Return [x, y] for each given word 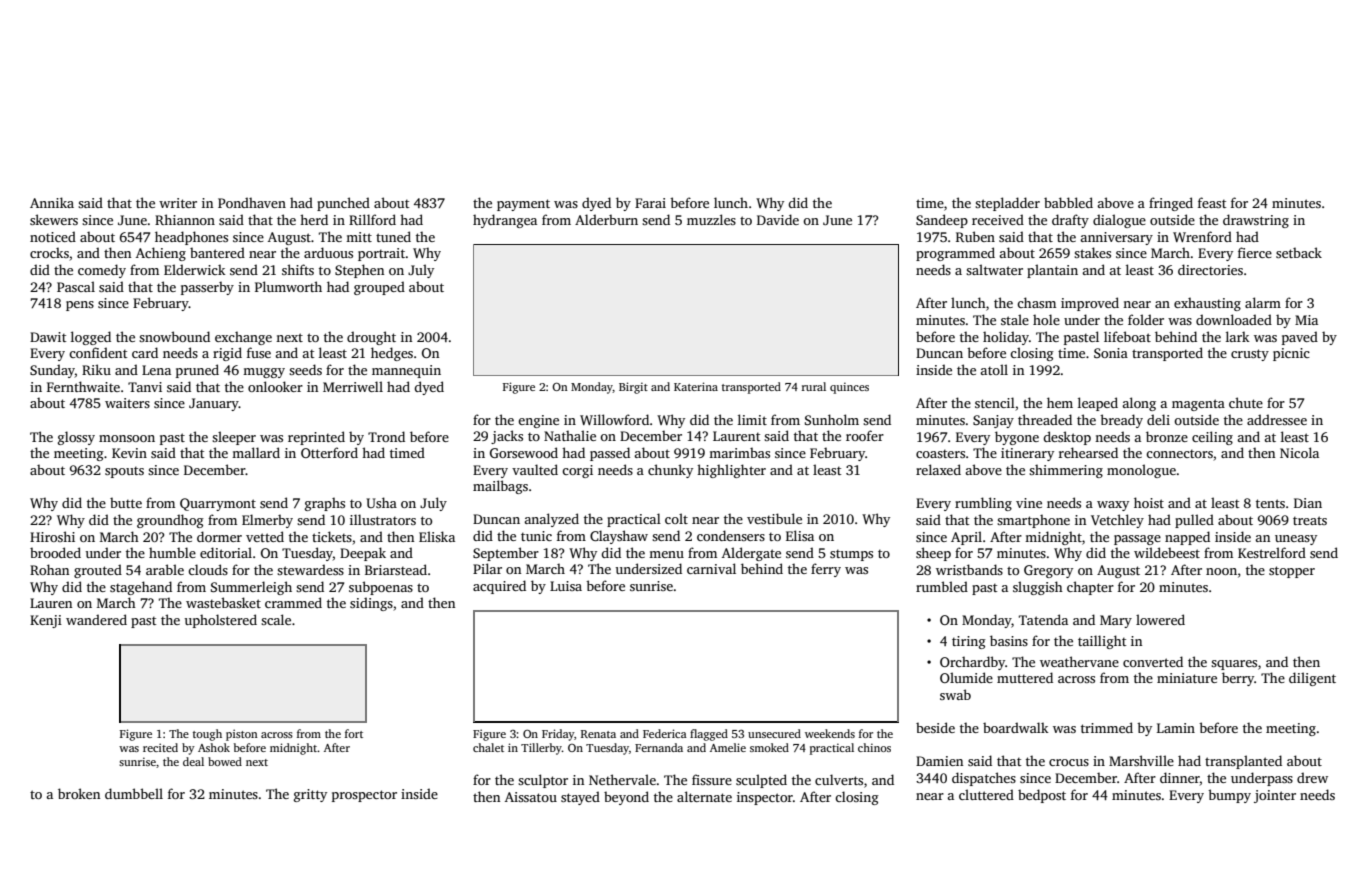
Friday [558, 735]
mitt [359, 237]
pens [80, 306]
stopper [1292, 572]
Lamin [1176, 728]
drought [371, 338]
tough [207, 735]
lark [1238, 336]
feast [1212, 202]
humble [172, 552]
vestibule [774, 518]
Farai [650, 203]
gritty [310, 795]
